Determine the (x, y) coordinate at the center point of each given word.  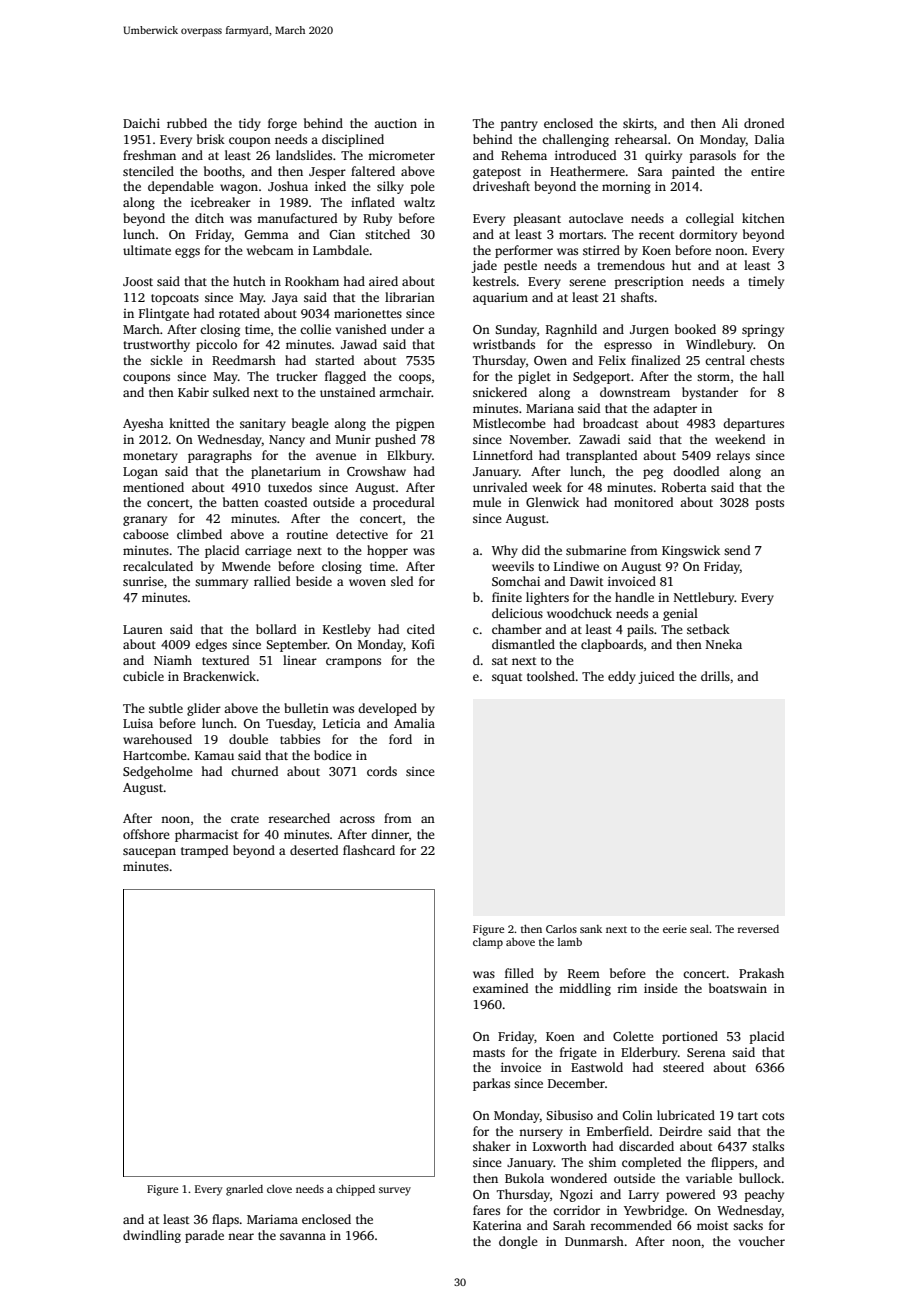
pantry (519, 125)
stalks (768, 1146)
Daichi (141, 123)
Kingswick (691, 551)
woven (367, 582)
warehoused (157, 739)
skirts (638, 123)
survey (395, 1191)
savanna (303, 1236)
